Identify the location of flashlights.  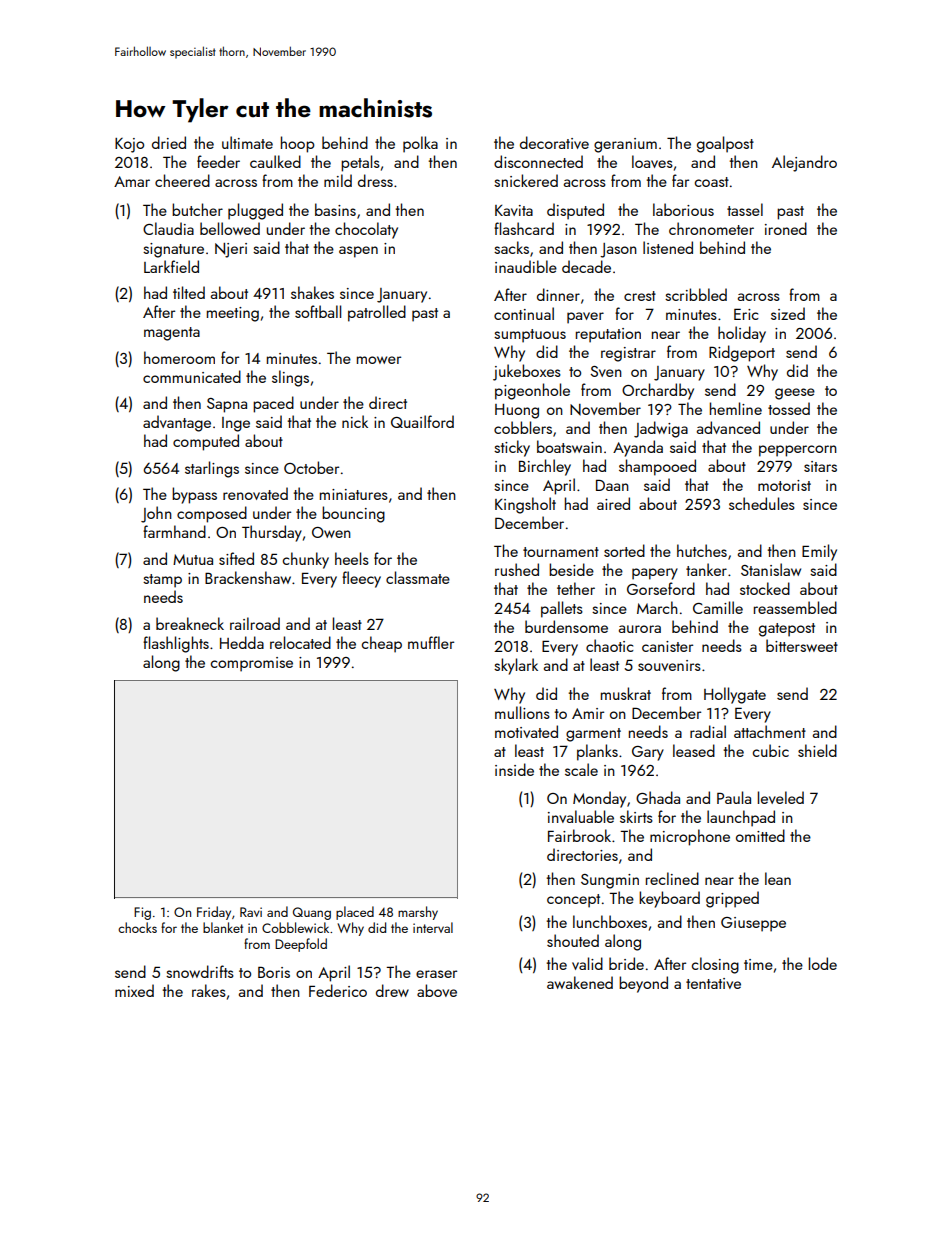
(176, 644).
